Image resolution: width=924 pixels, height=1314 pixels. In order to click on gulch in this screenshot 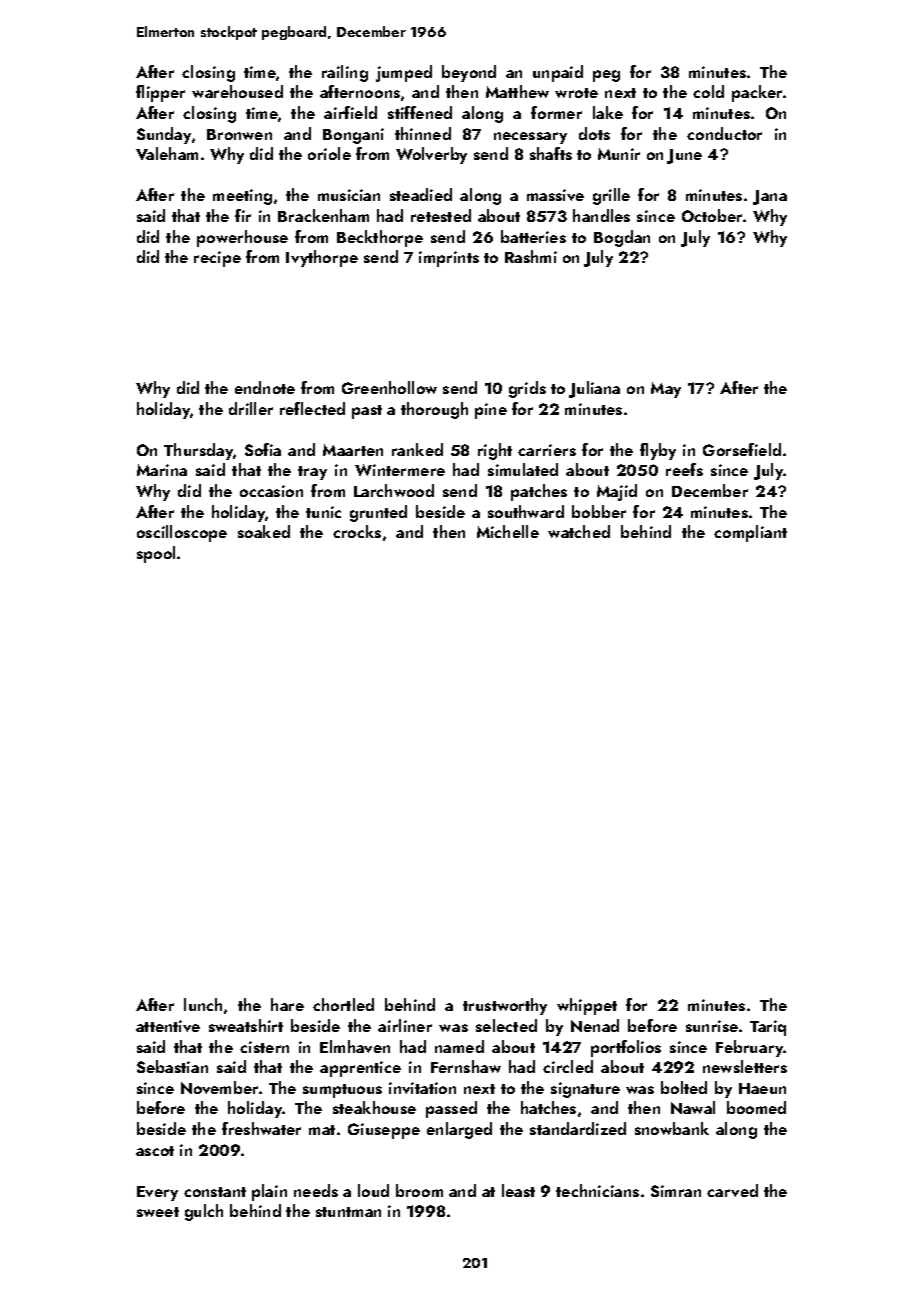, I will do `click(204, 1212)`.
